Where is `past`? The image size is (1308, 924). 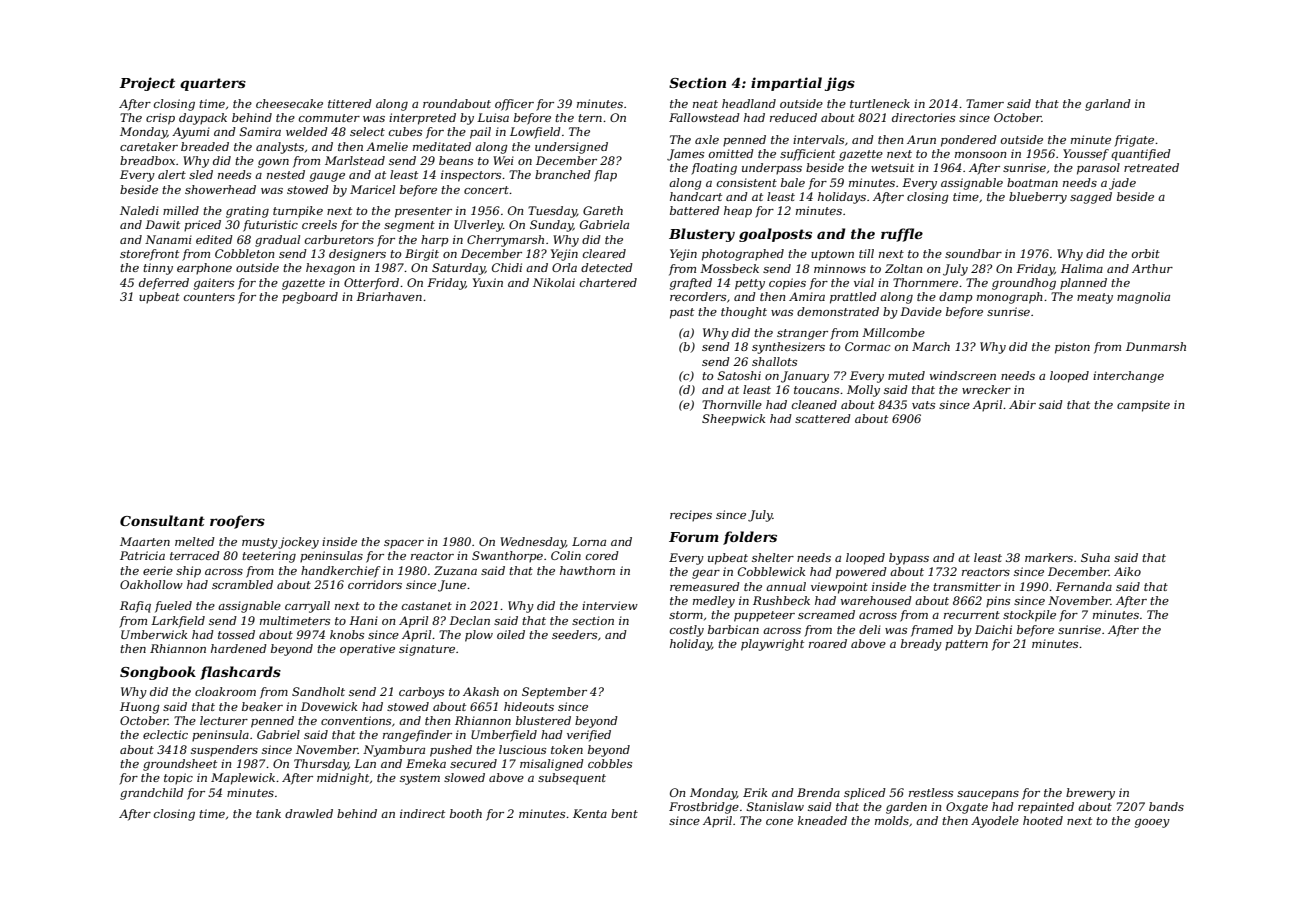 past is located at coordinates (682, 313).
